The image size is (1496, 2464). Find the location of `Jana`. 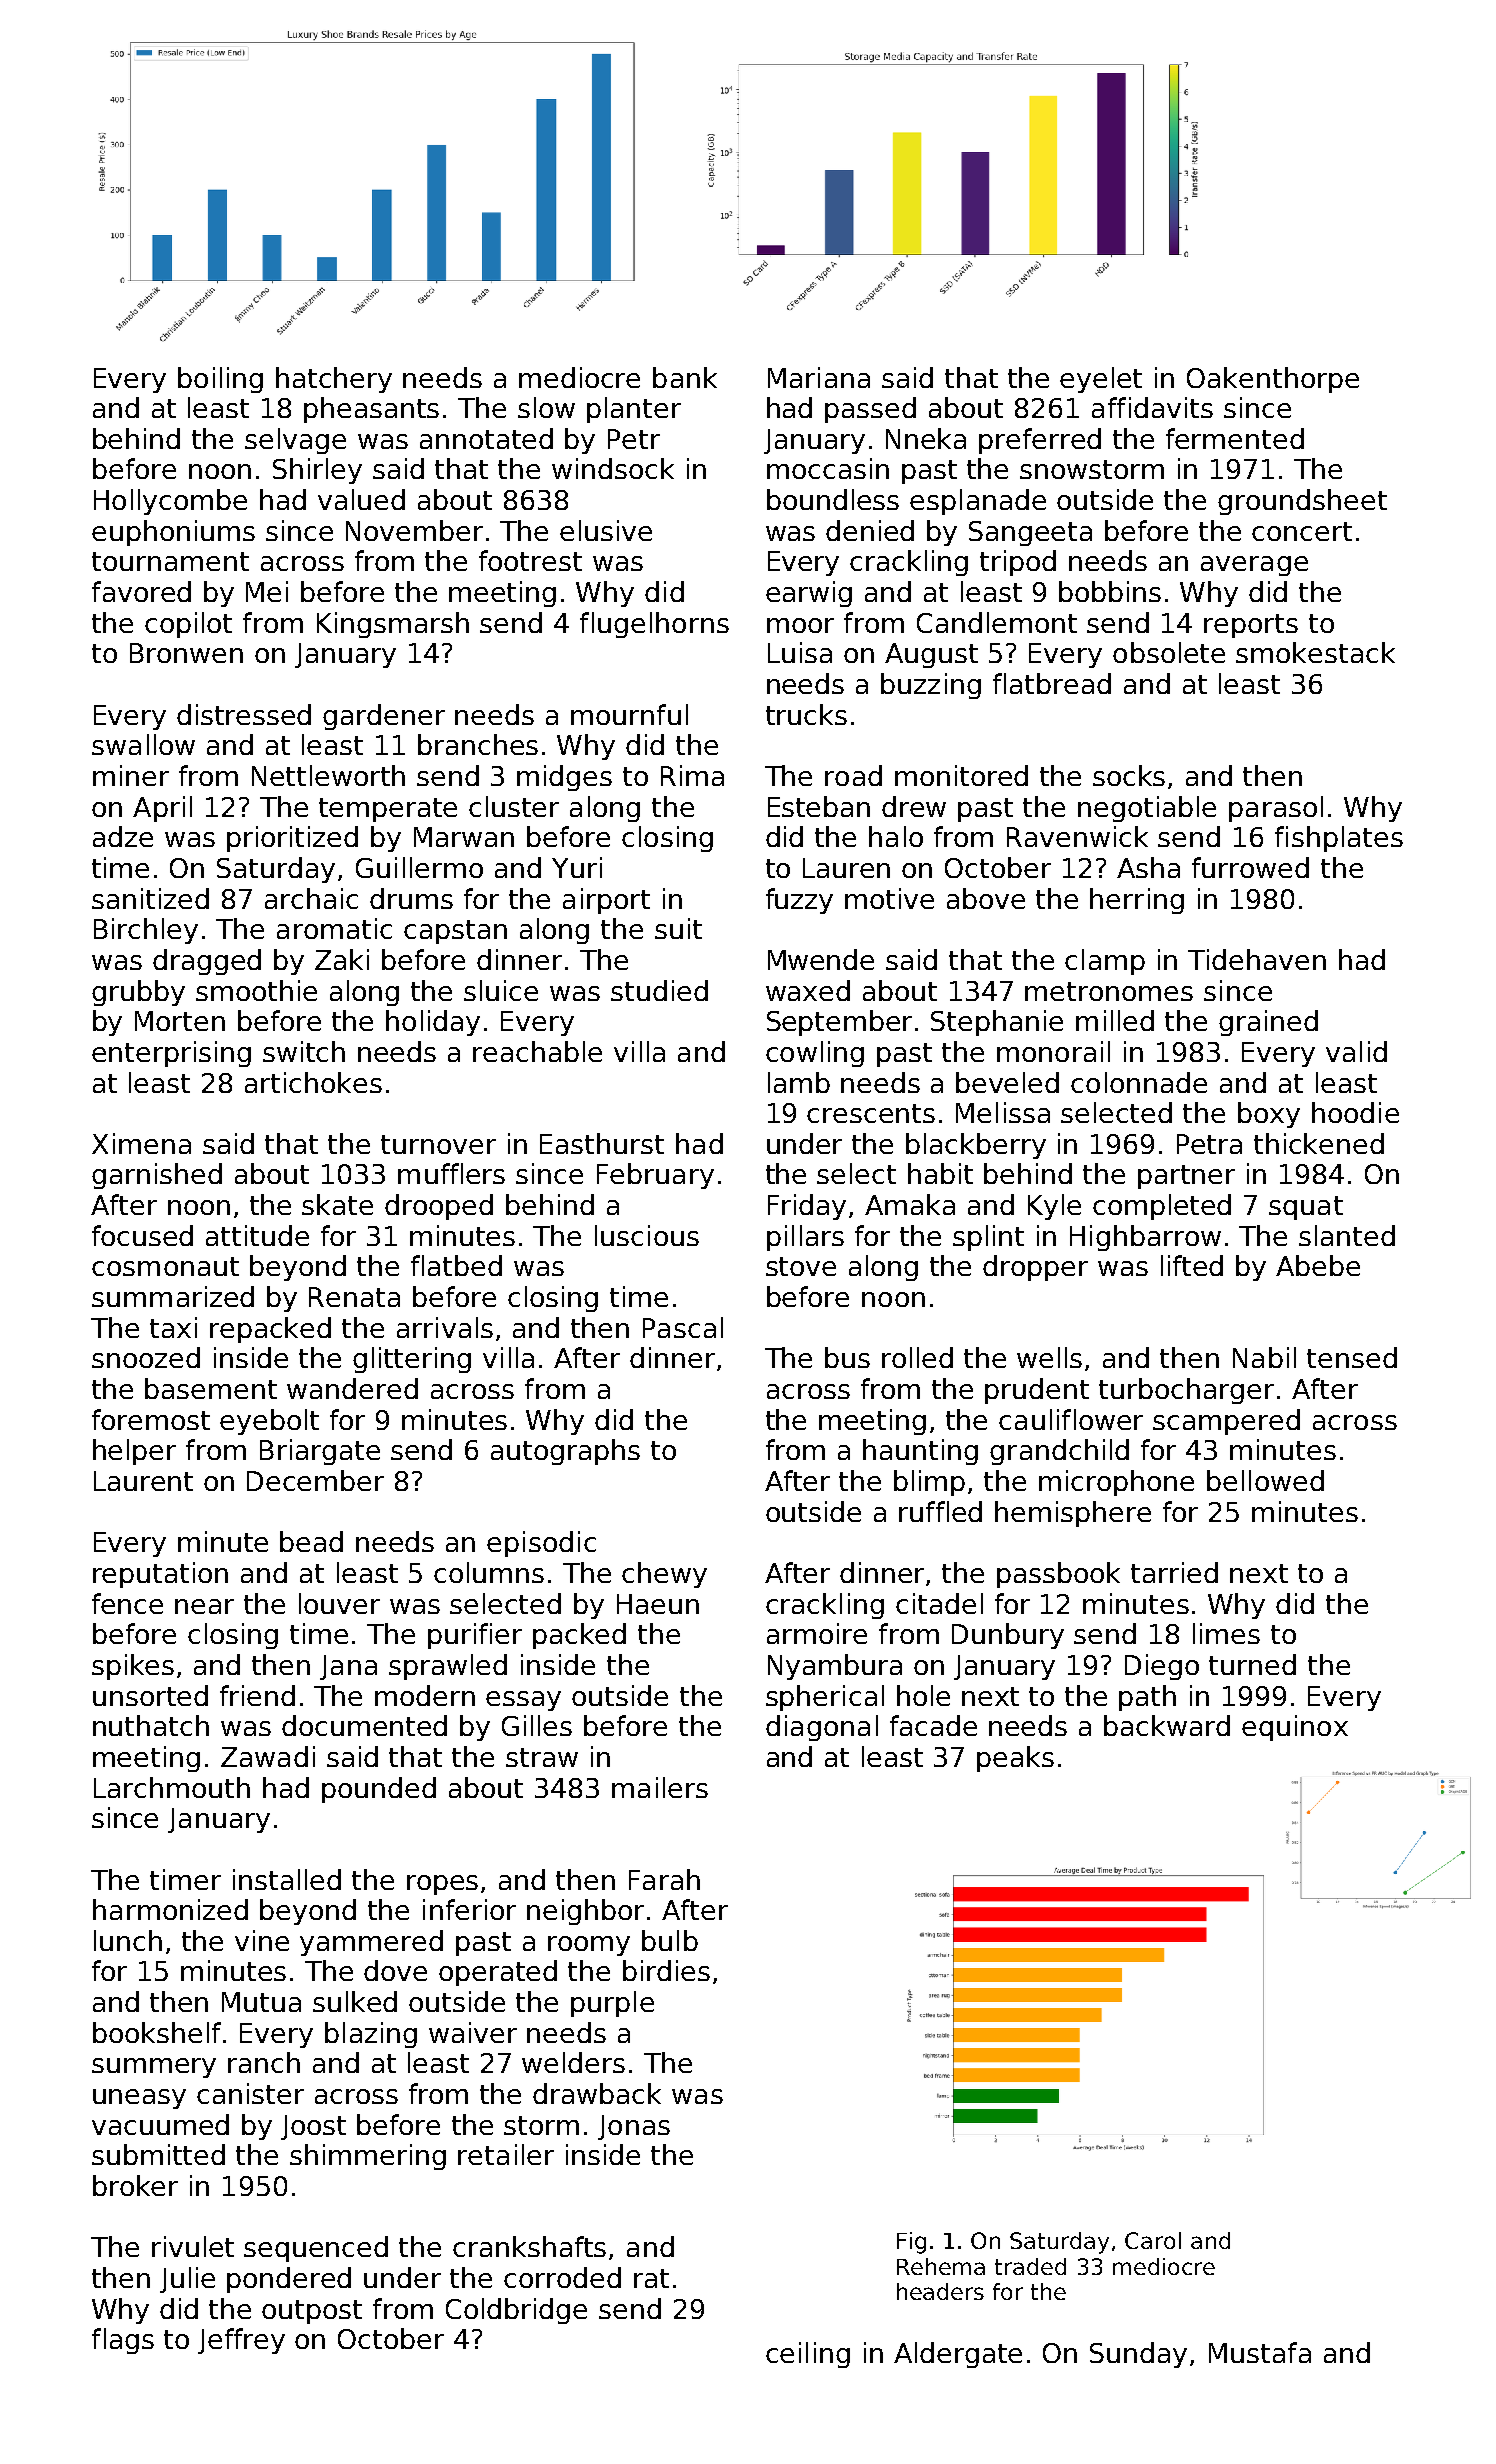

Jana is located at coordinates (348, 1667).
